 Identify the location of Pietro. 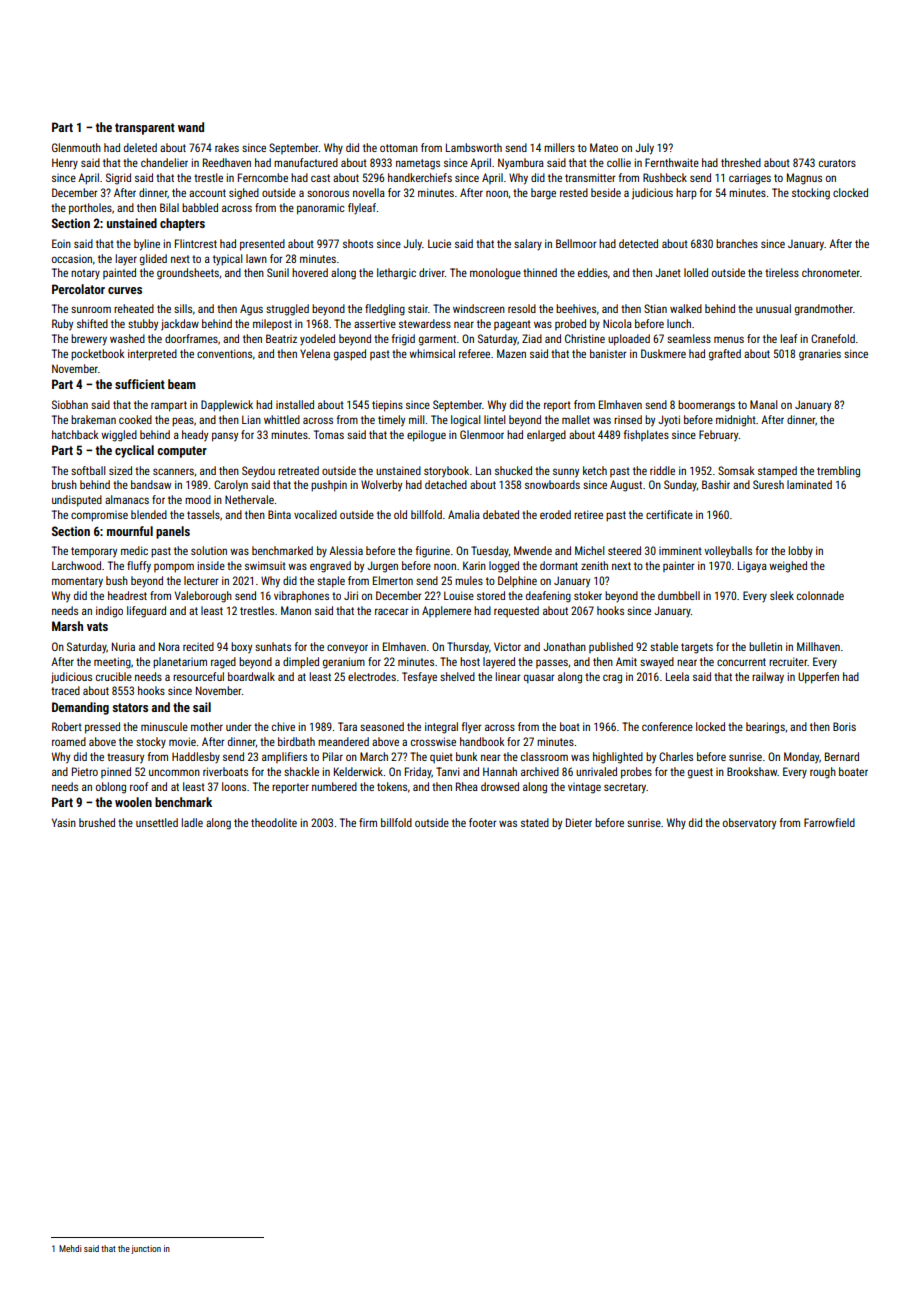
(85, 771).
